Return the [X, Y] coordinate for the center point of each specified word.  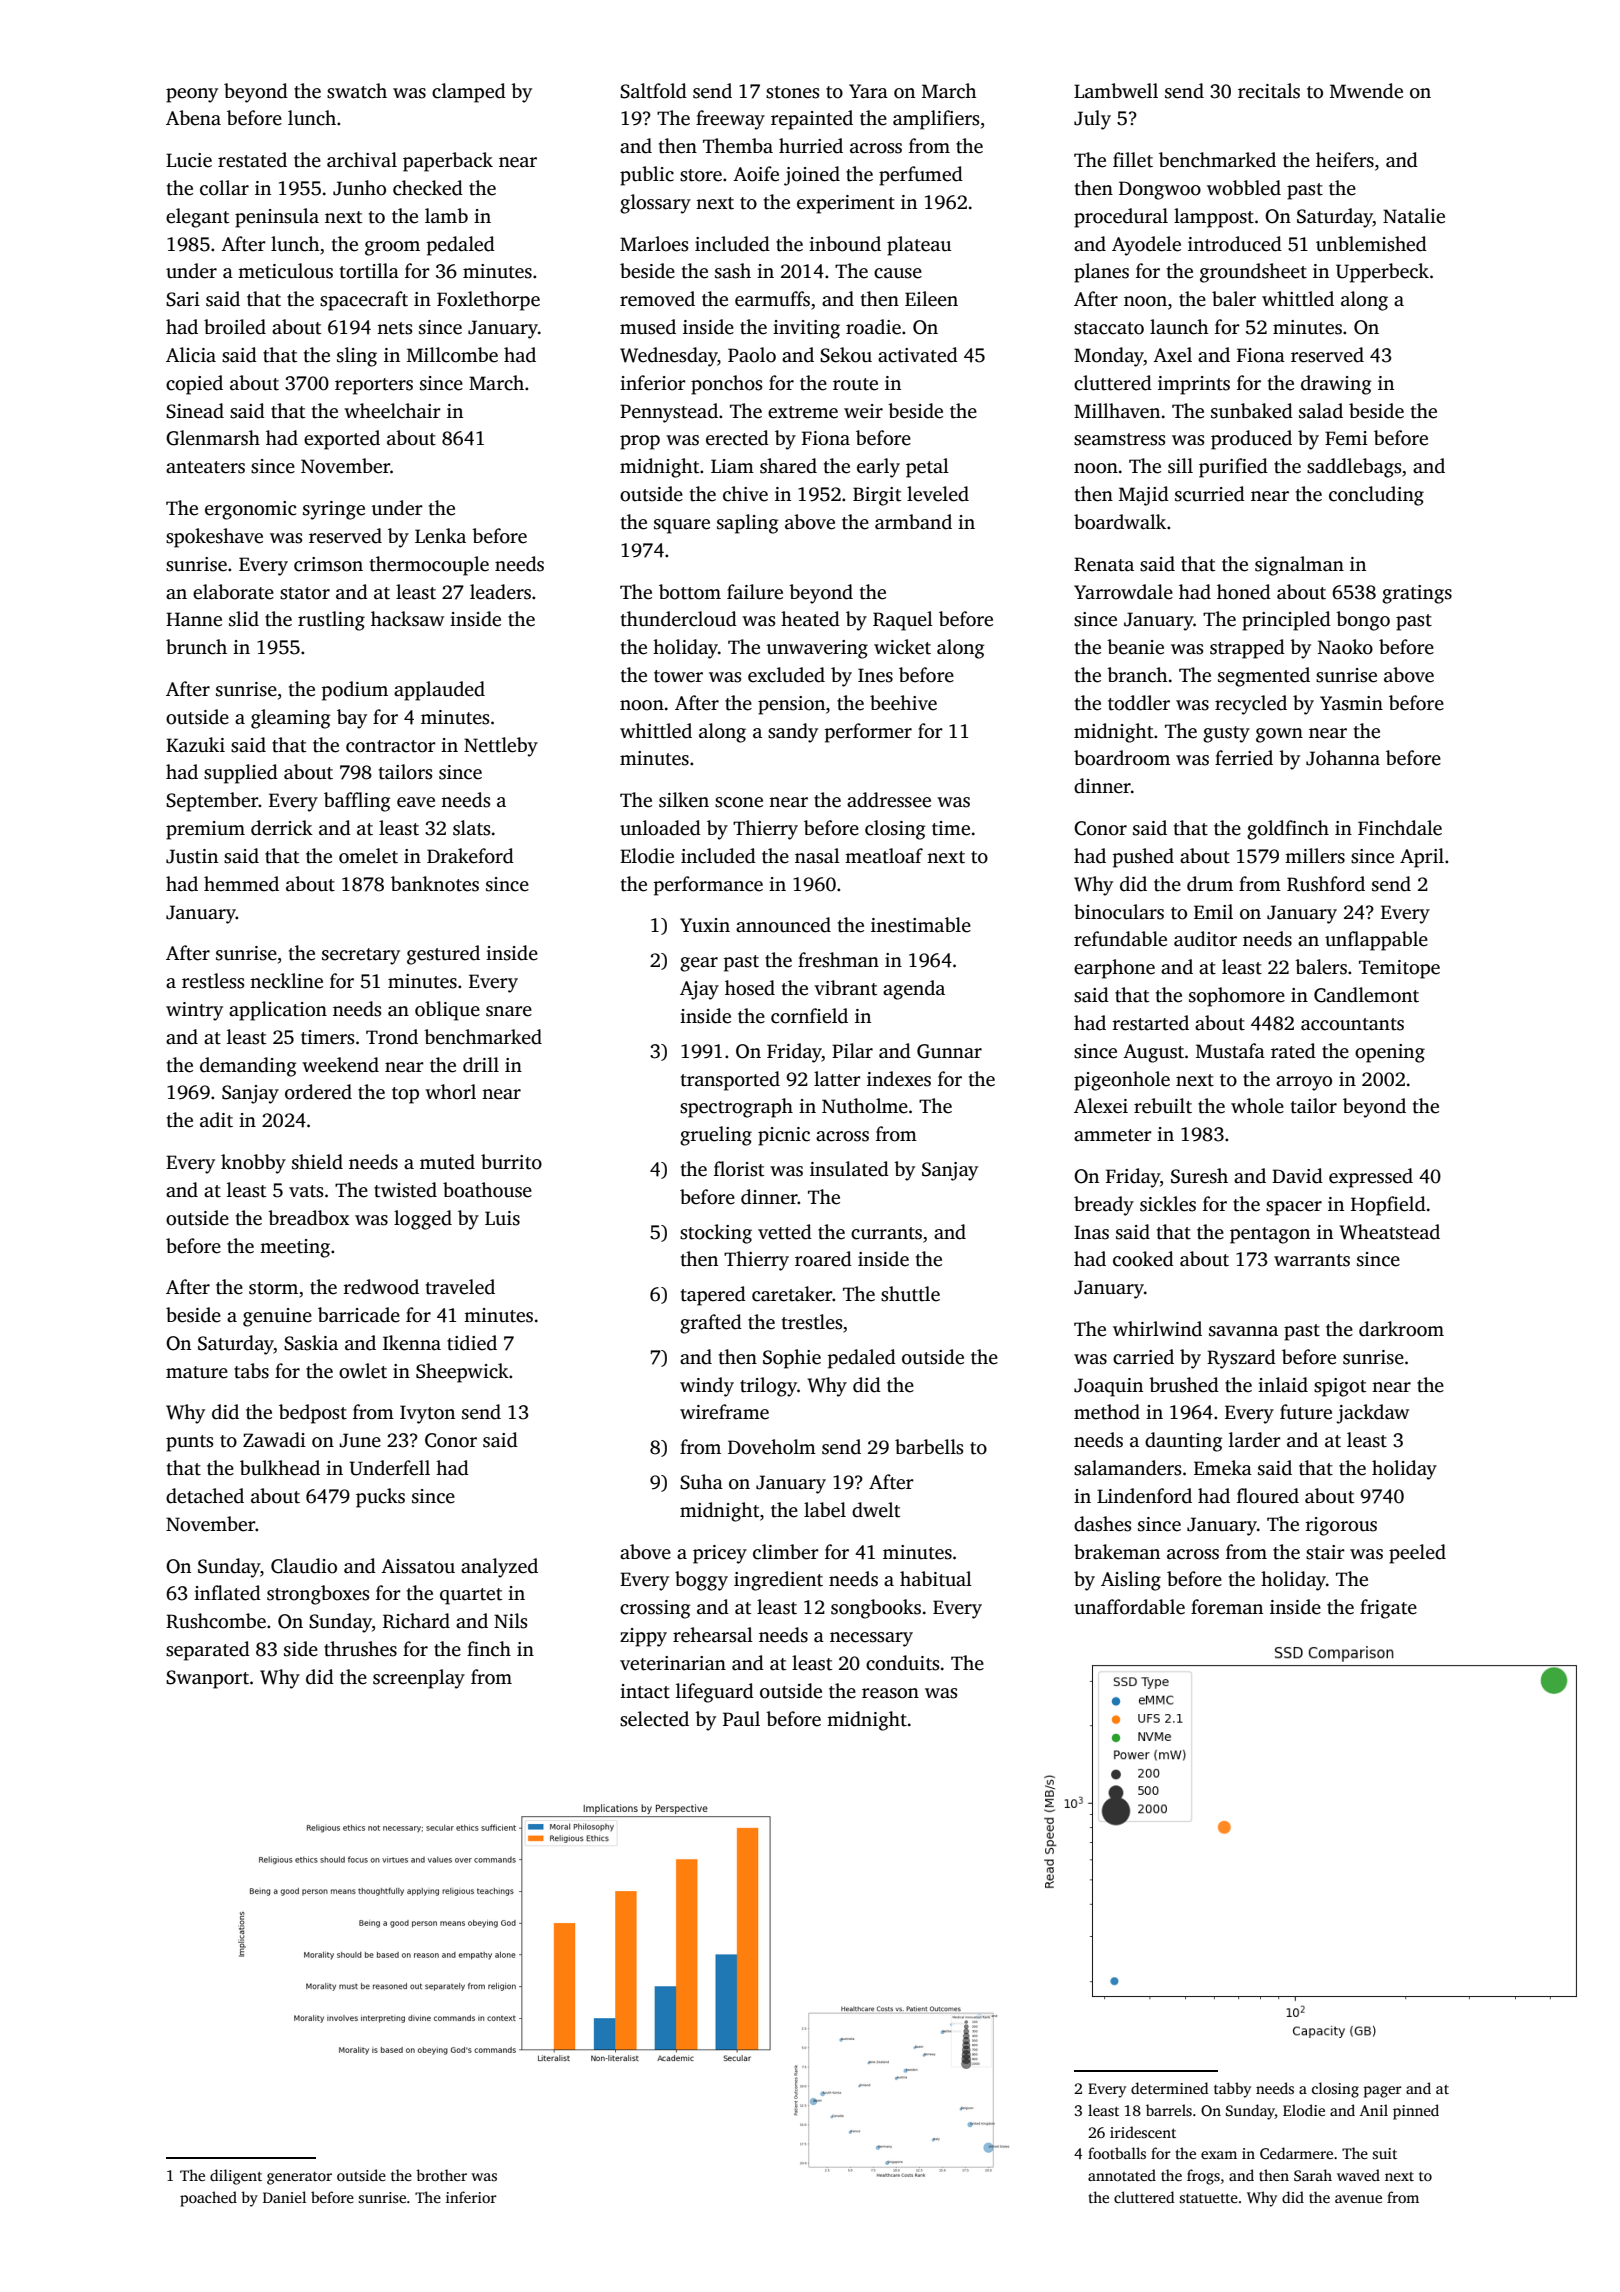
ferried [1244, 758]
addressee [889, 800]
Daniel [284, 2197]
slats [471, 828]
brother [441, 2175]
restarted [1150, 1023]
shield [317, 1162]
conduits [902, 1663]
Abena [193, 118]
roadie [873, 327]
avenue [1358, 2199]
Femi [1346, 438]
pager [1383, 2092]
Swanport [207, 1679]
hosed [750, 988]
